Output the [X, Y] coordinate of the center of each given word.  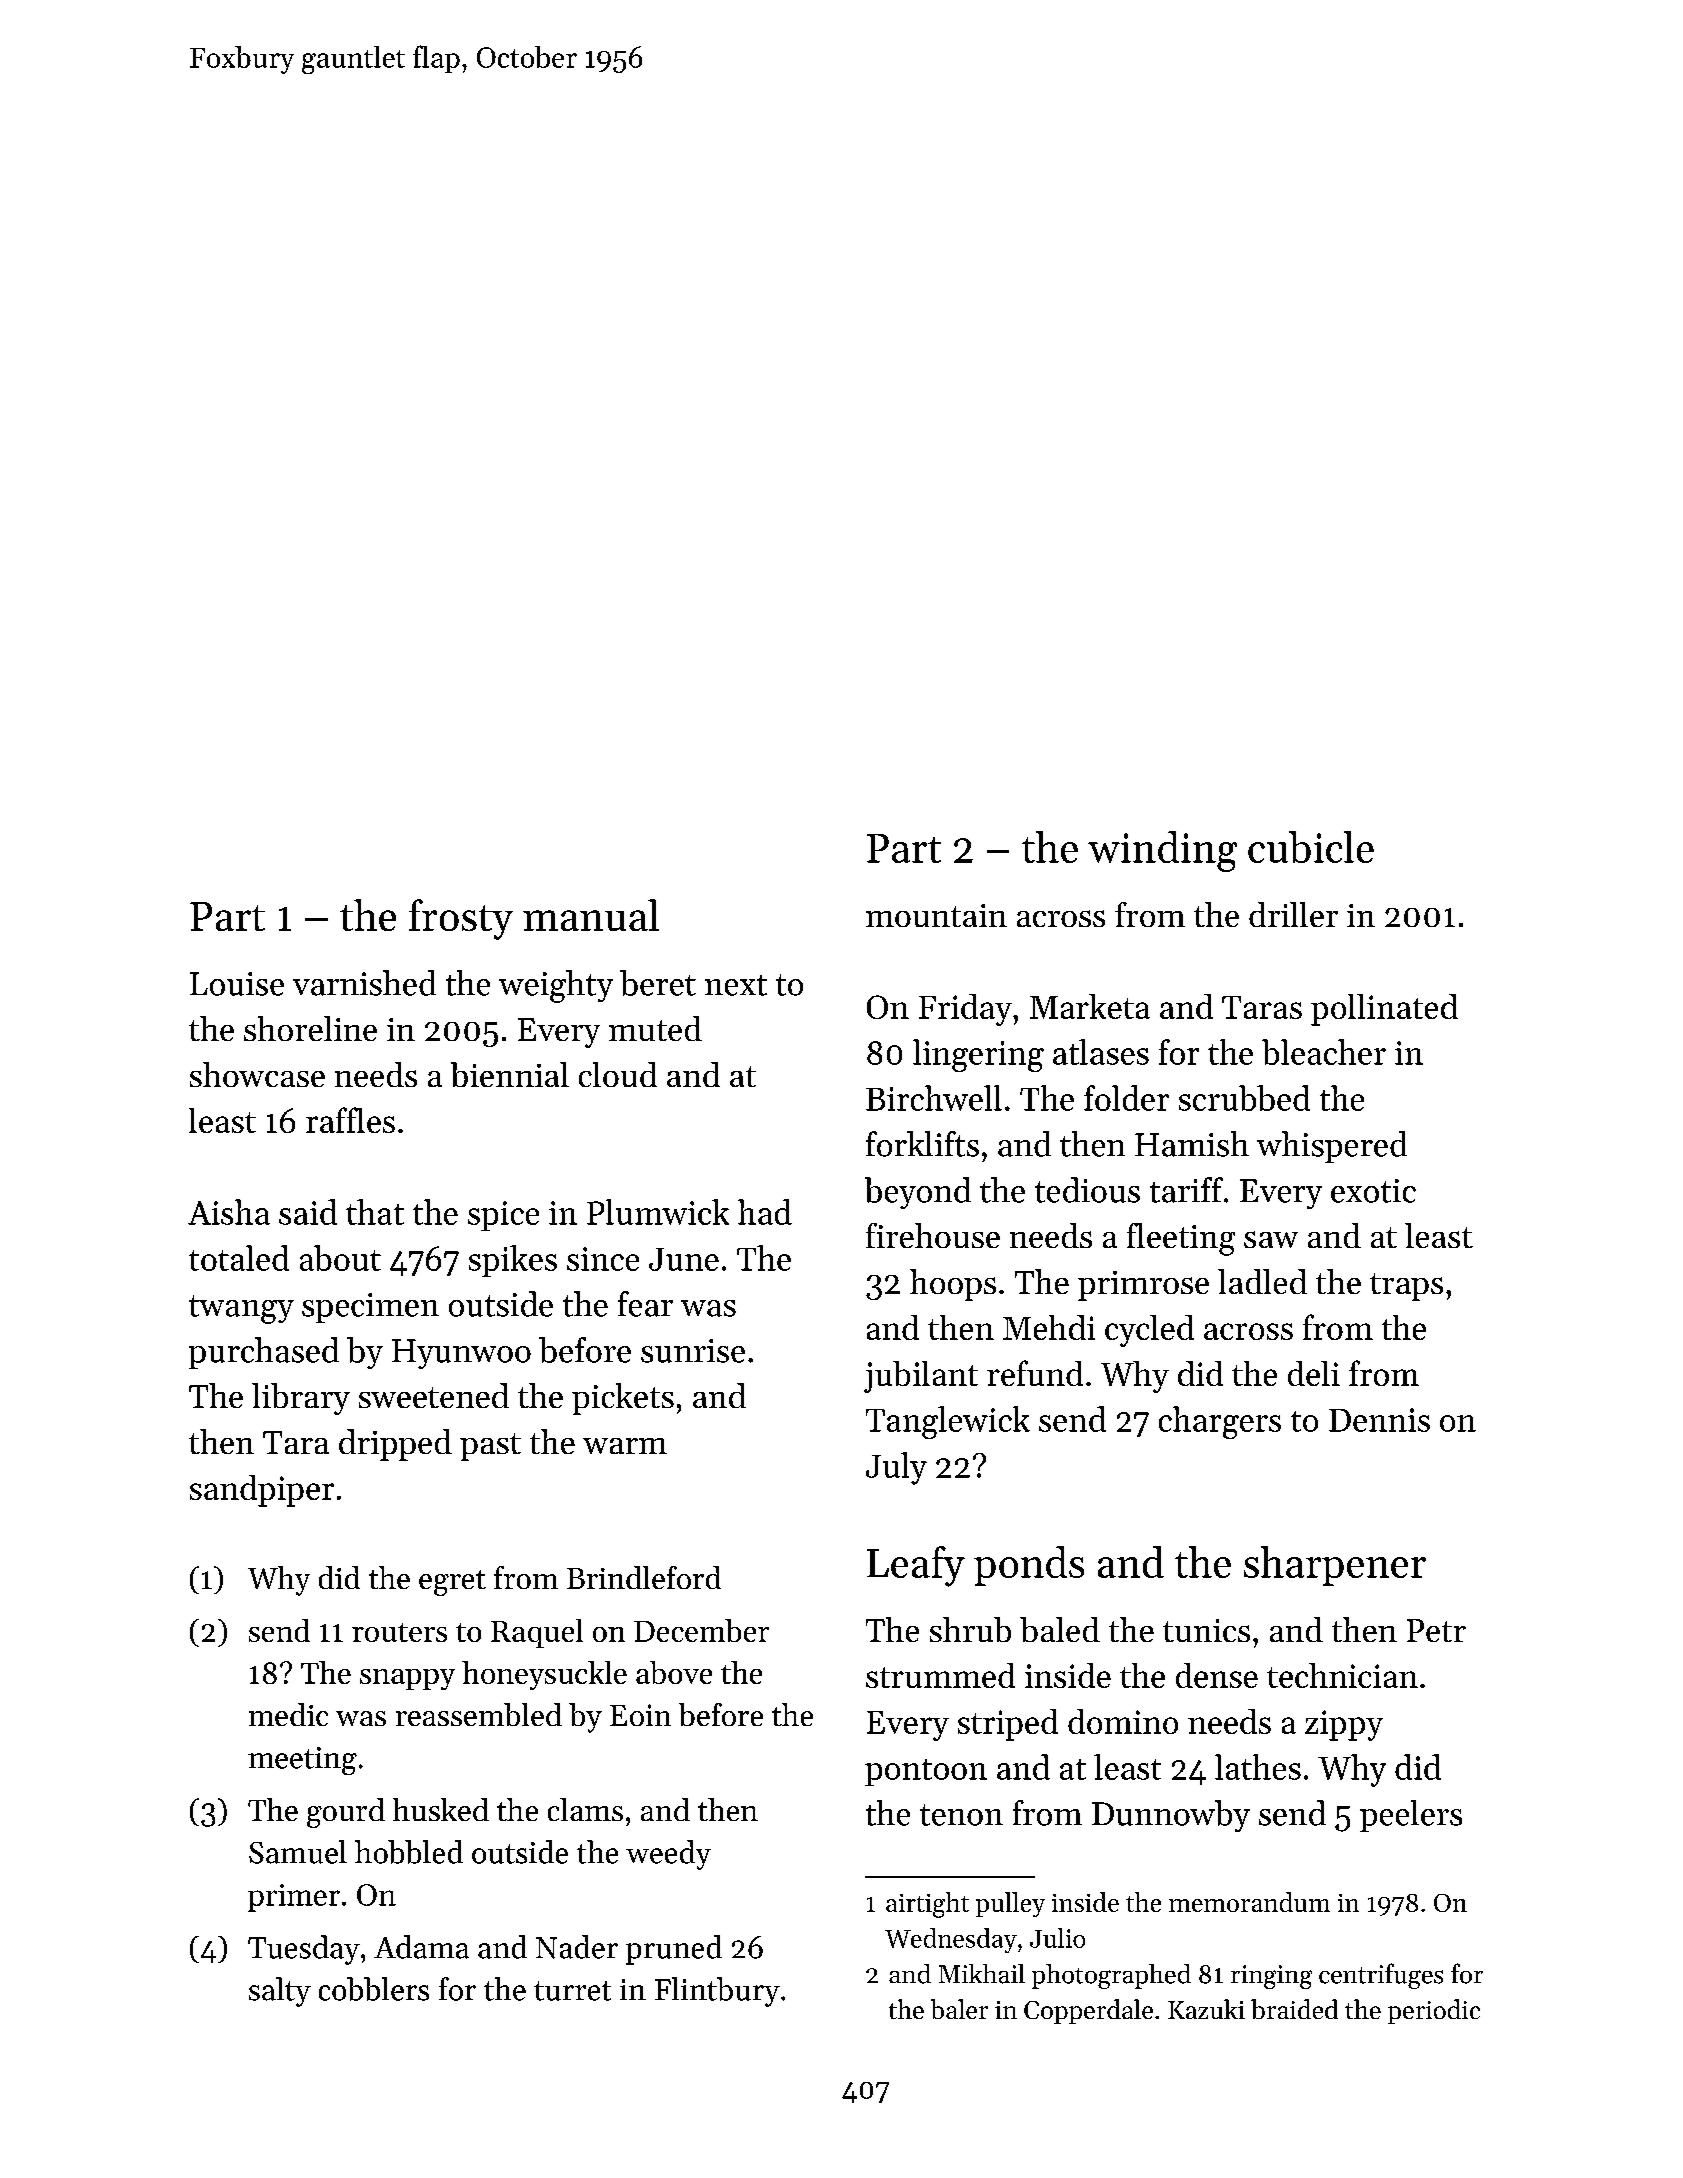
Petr [1436, 1630]
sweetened [434, 1395]
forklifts [922, 1144]
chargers [1220, 1422]
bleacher [1324, 1052]
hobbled [409, 1852]
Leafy [916, 1566]
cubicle [1311, 847]
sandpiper [262, 1491]
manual [591, 915]
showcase [257, 1074]
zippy [1344, 1725]
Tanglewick [948, 1422]
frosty [461, 919]
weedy [668, 1855]
